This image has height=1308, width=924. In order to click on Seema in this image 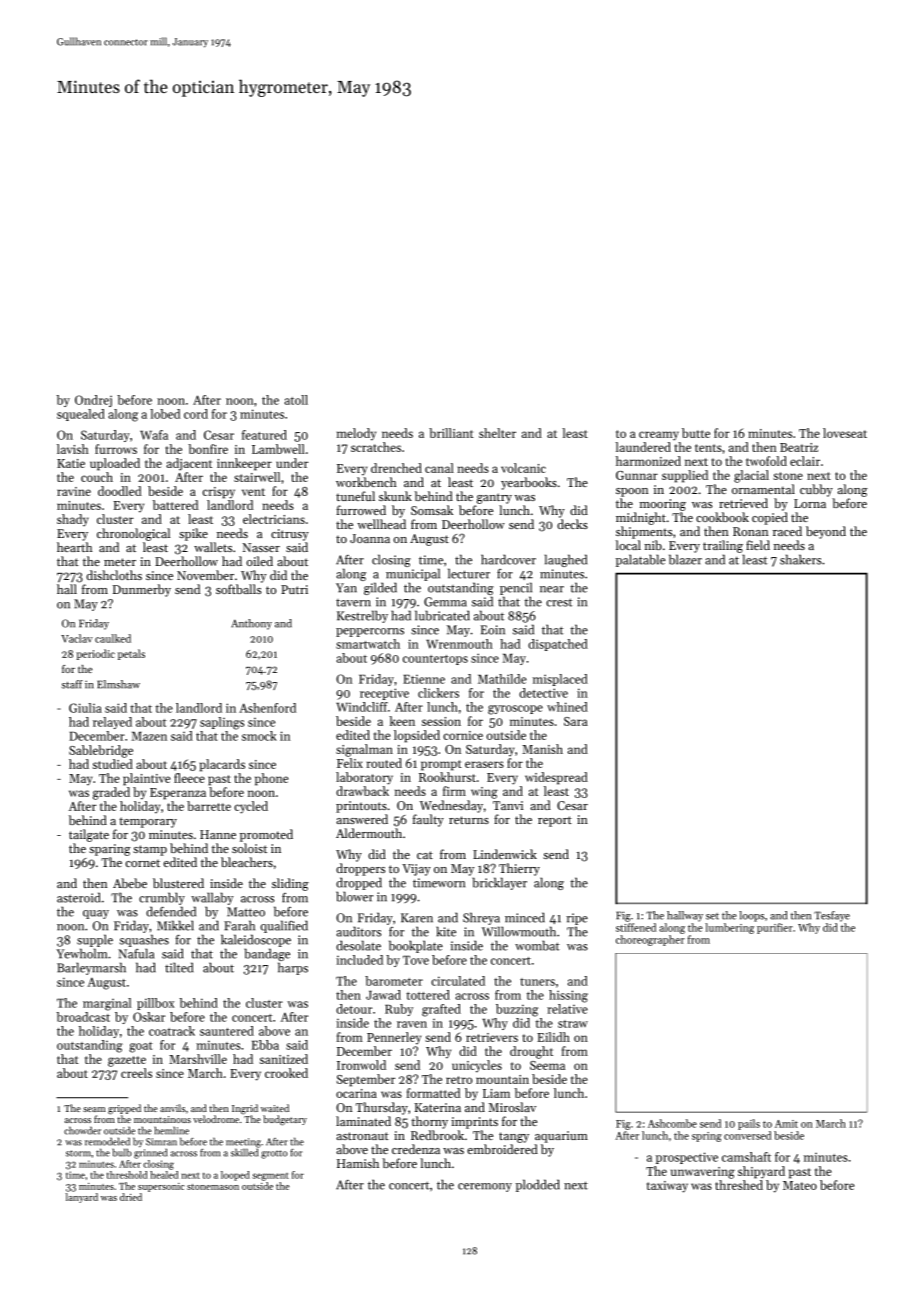, I will do `click(547, 1065)`.
